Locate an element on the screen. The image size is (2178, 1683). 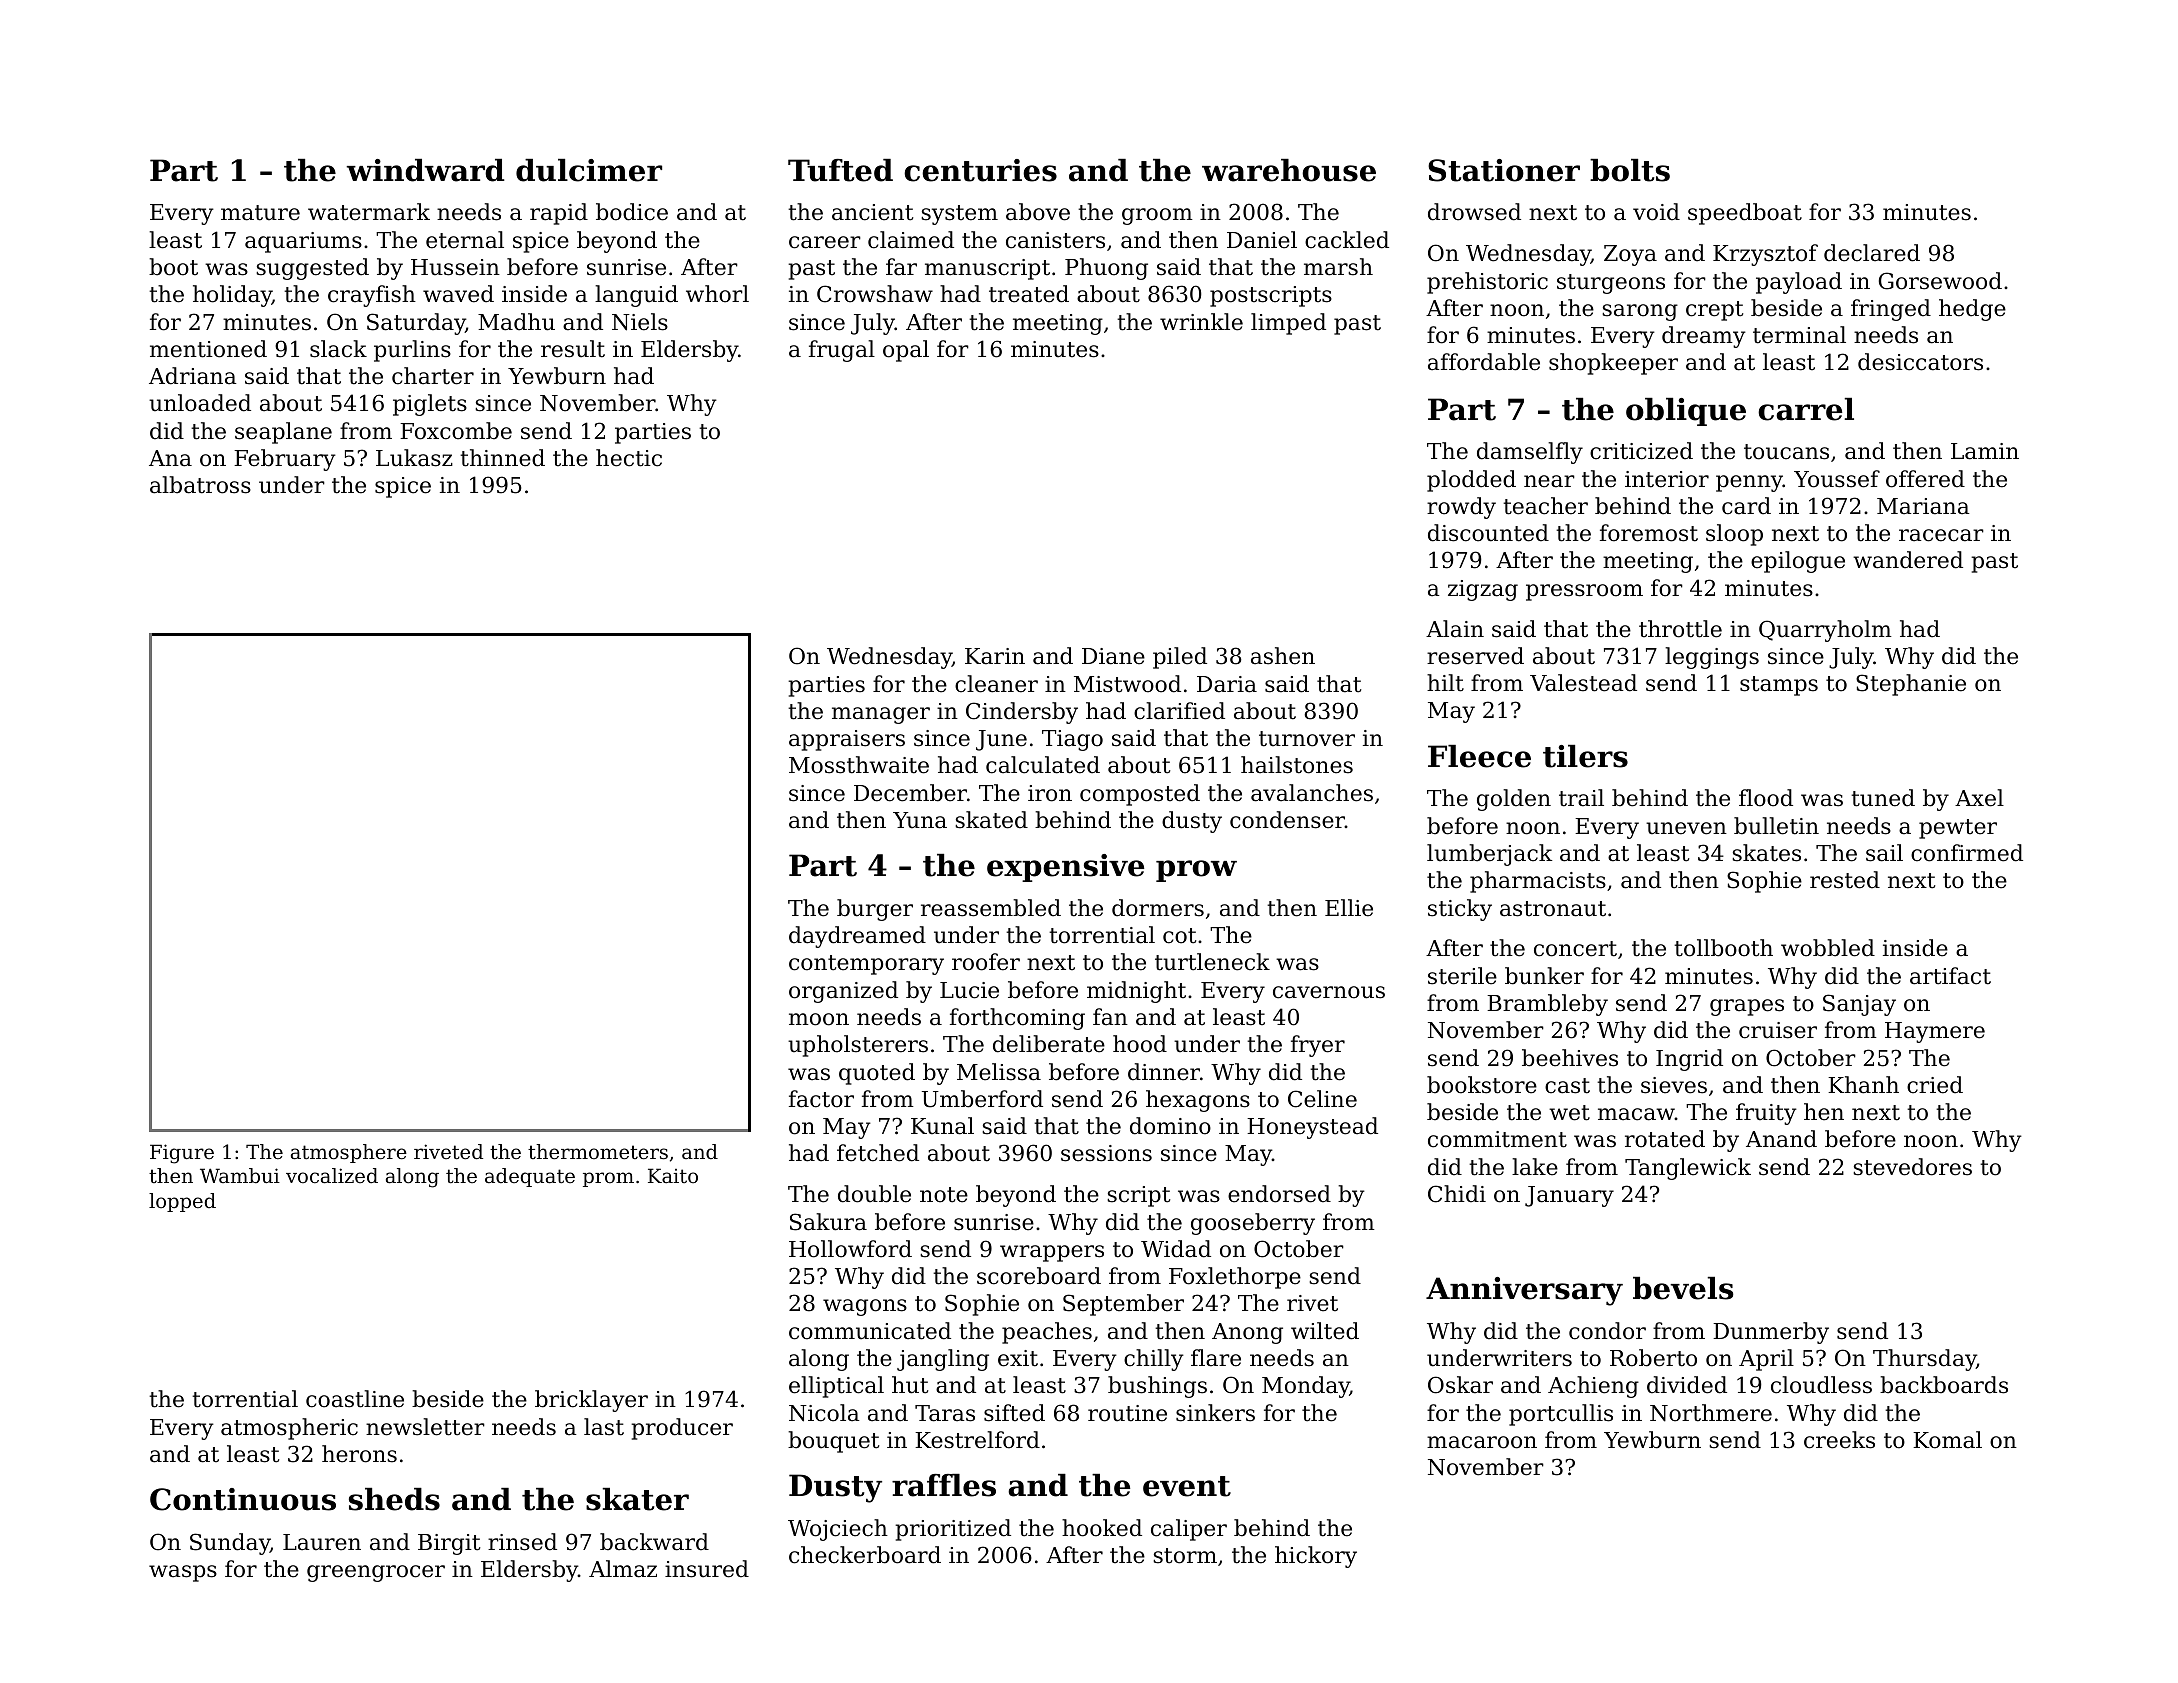
bolts is located at coordinates (1630, 170).
